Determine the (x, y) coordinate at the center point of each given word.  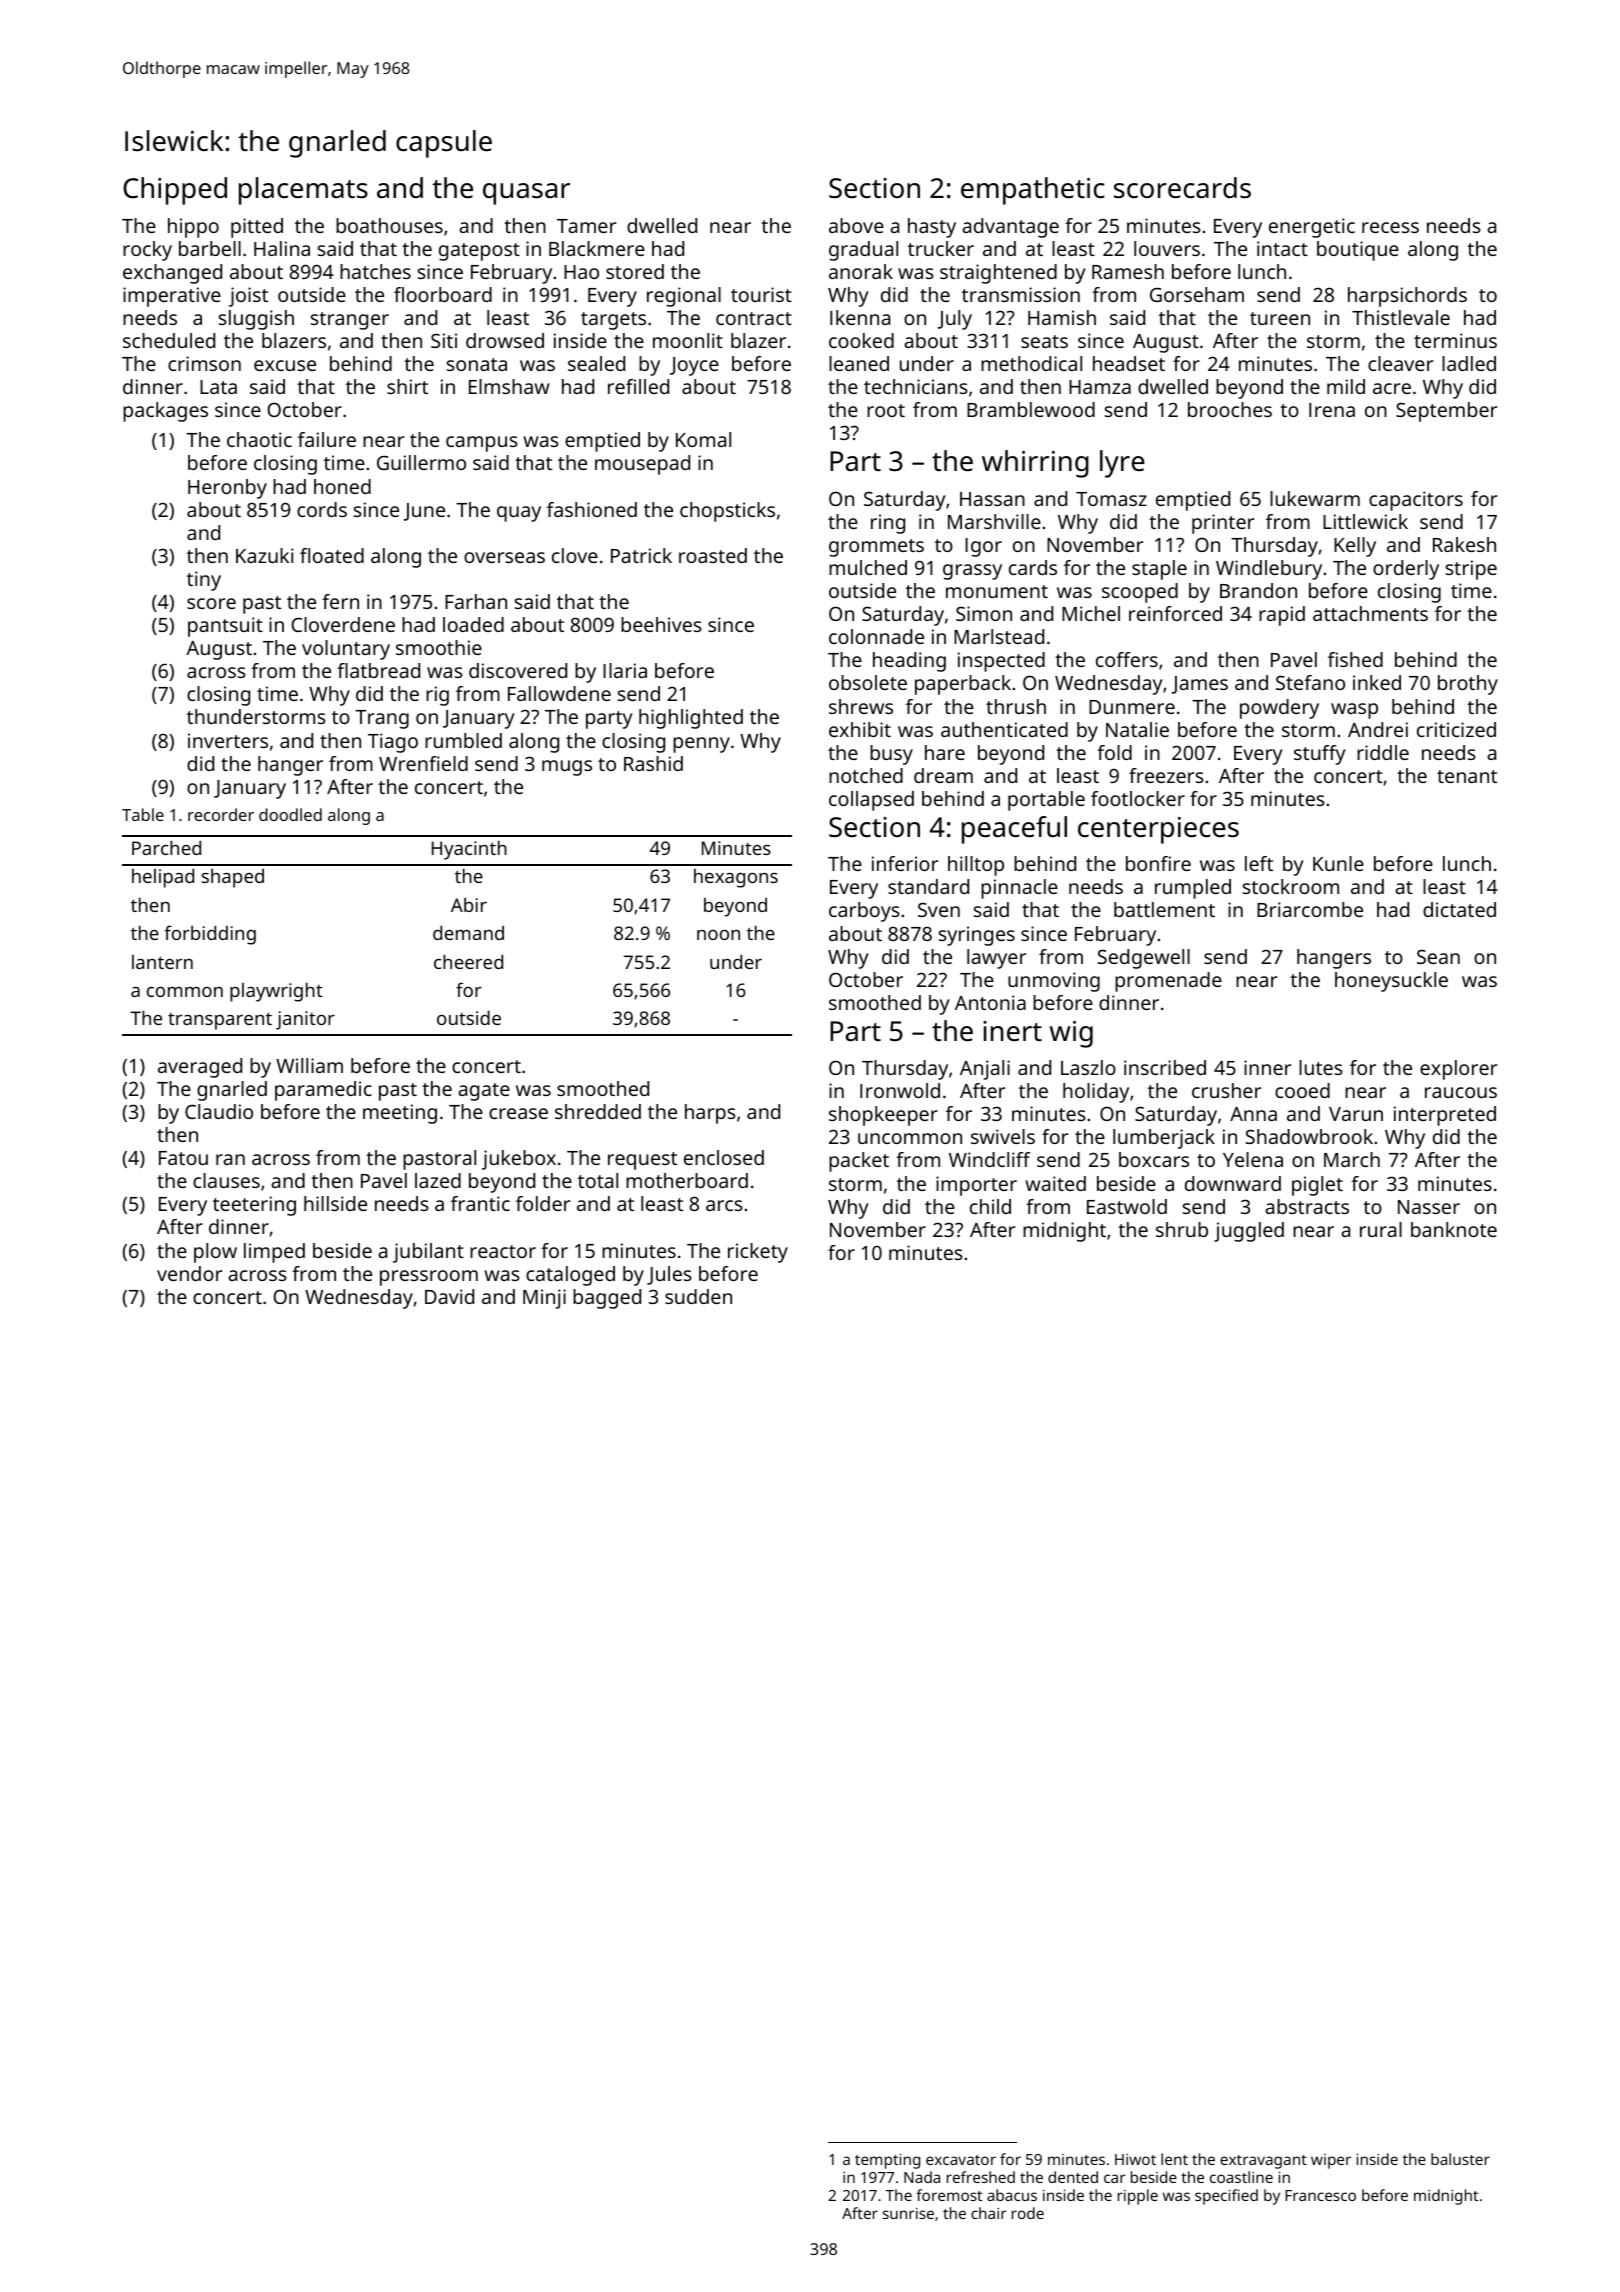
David (449, 1296)
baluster (1460, 2159)
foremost (949, 2195)
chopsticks (727, 512)
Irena (1332, 410)
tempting (887, 2161)
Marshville (994, 521)
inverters (228, 740)
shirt (407, 386)
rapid (1282, 616)
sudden (698, 1296)
